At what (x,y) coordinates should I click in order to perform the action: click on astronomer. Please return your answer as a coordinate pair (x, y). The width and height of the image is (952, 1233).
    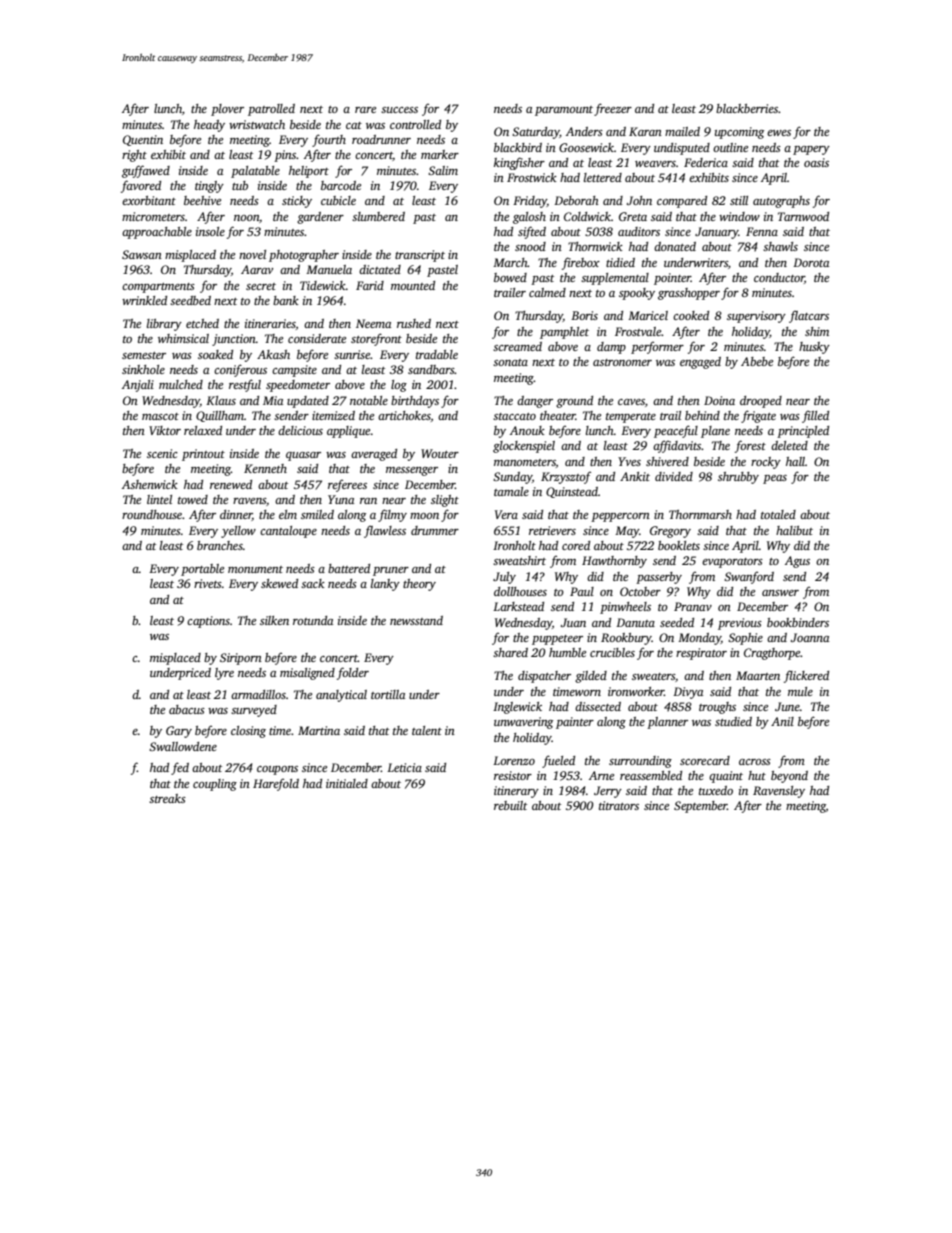
    Looking at the image, I should click on (622, 362).
